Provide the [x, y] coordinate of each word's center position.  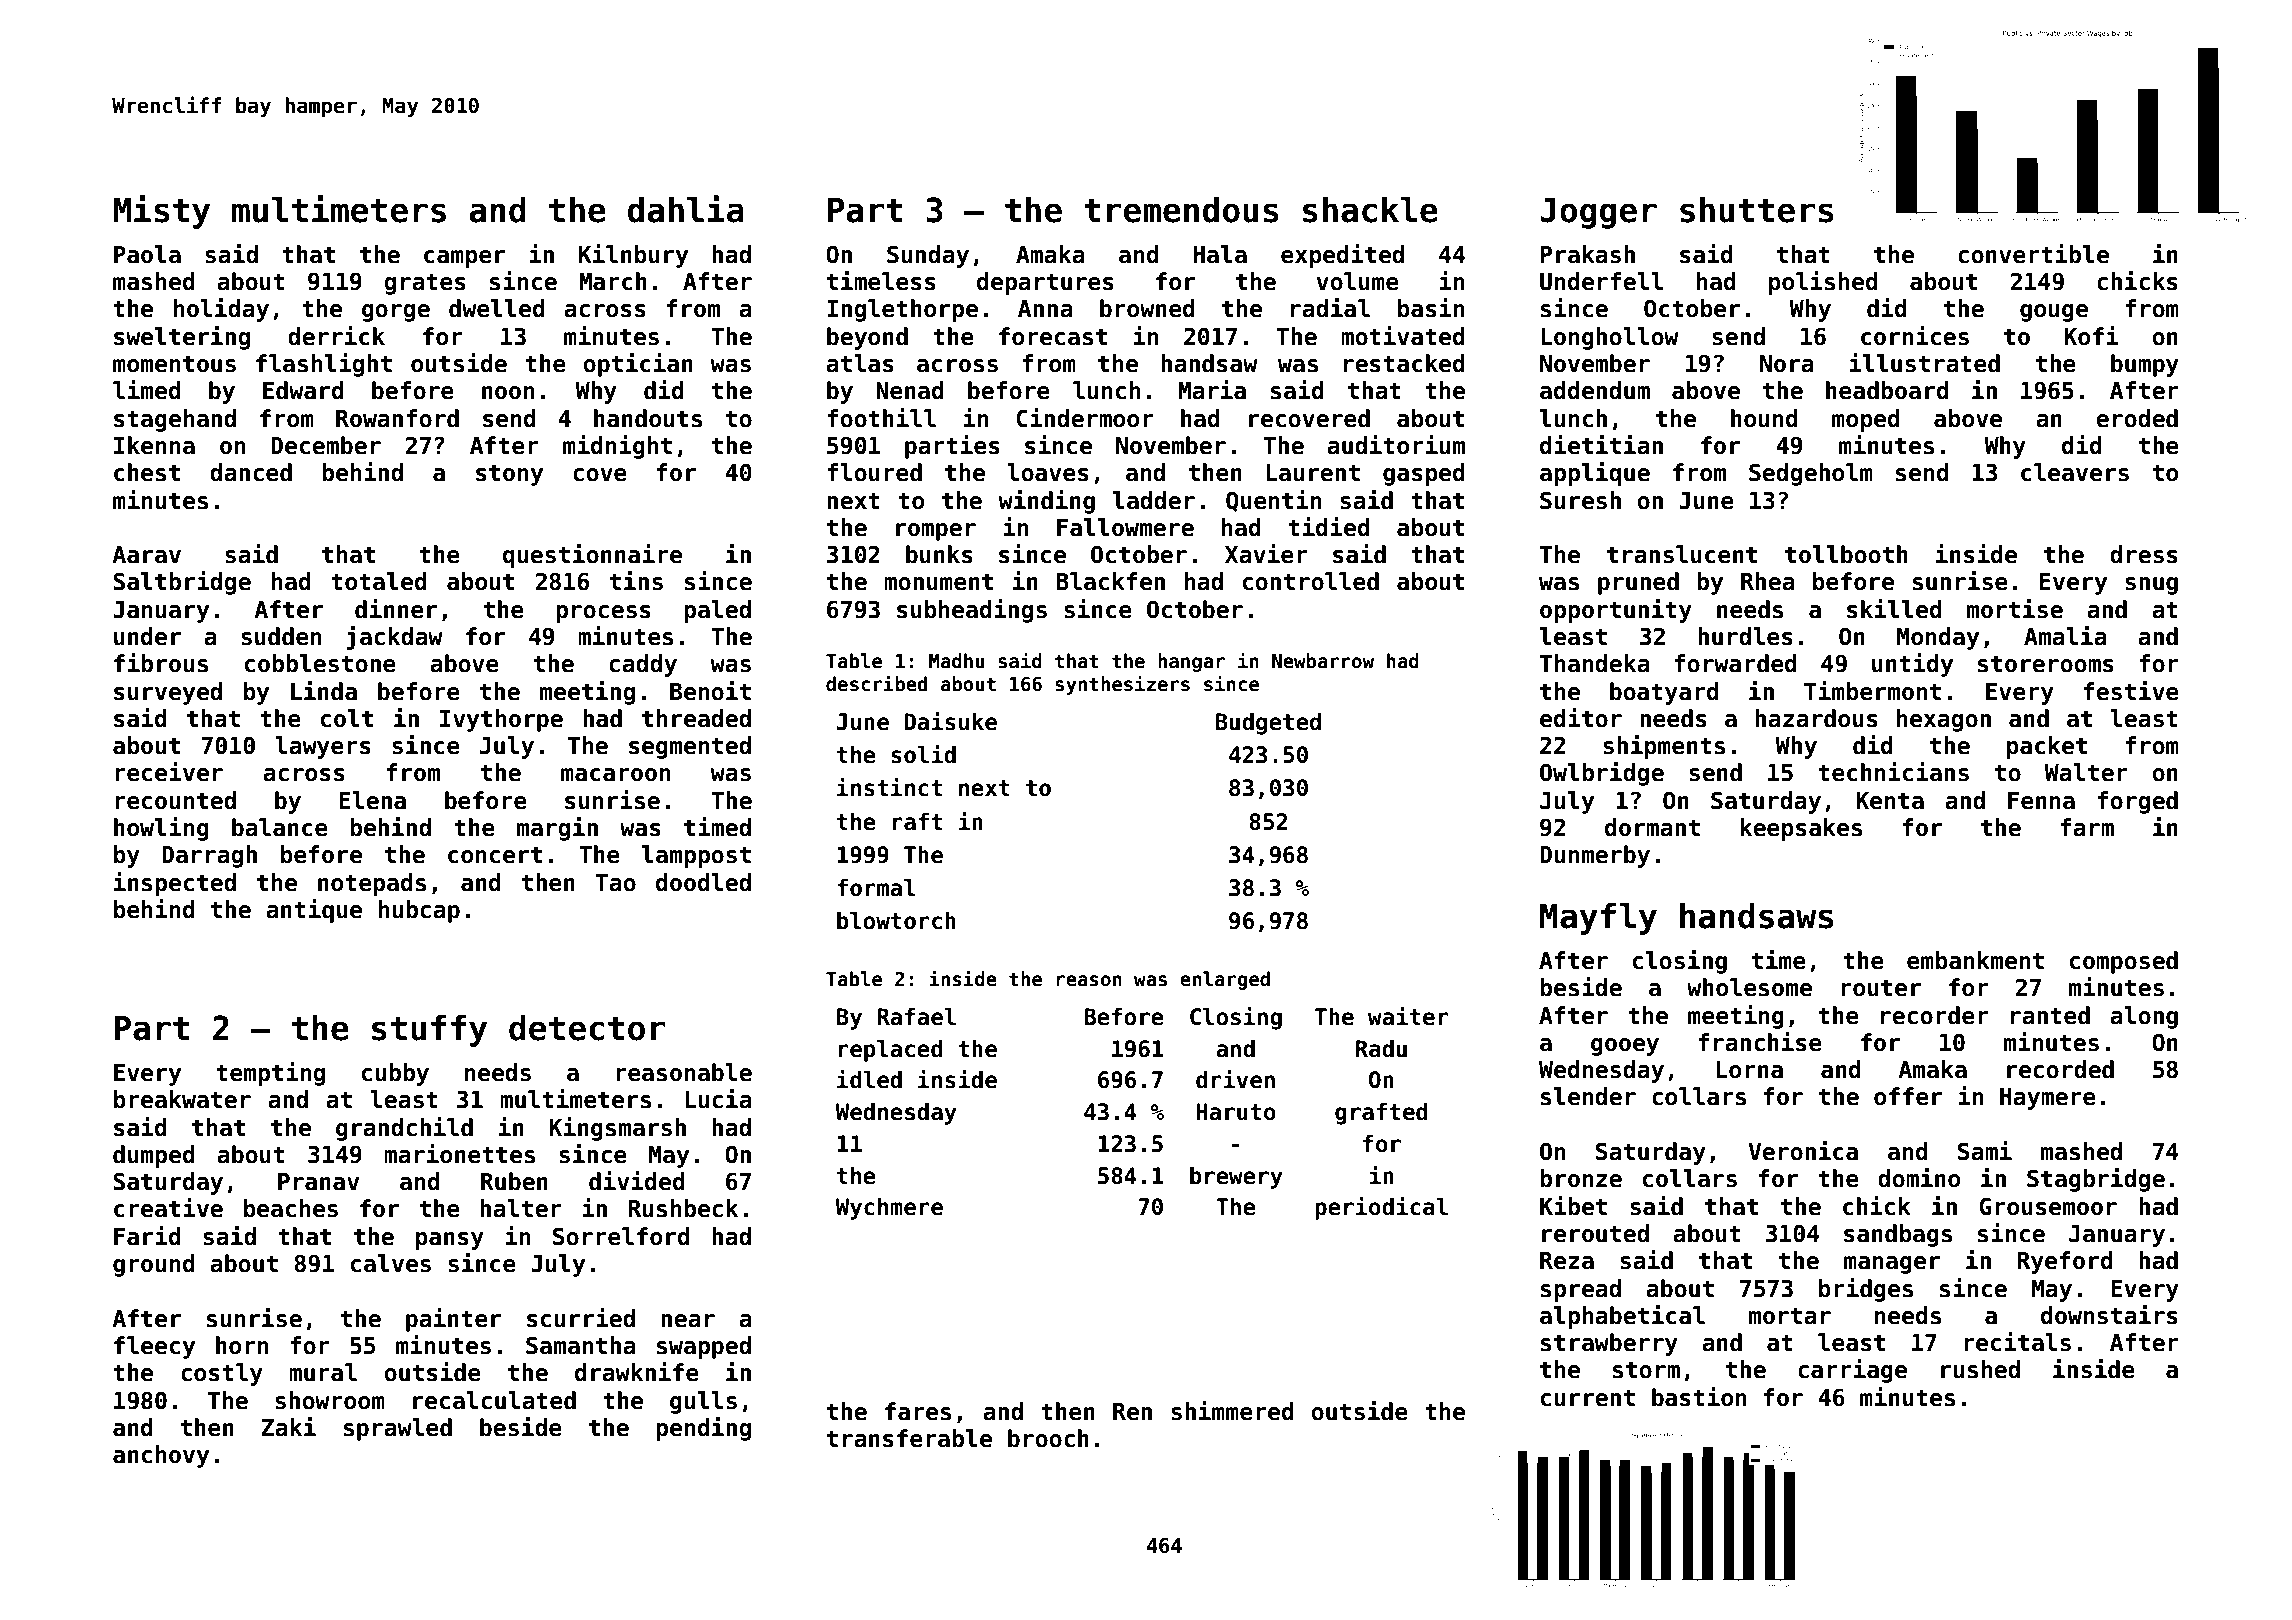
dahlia [686, 209]
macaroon [615, 775]
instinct [889, 787]
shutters [1756, 210]
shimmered [1232, 1411]
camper [464, 259]
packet [2047, 747]
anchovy [161, 1456]
